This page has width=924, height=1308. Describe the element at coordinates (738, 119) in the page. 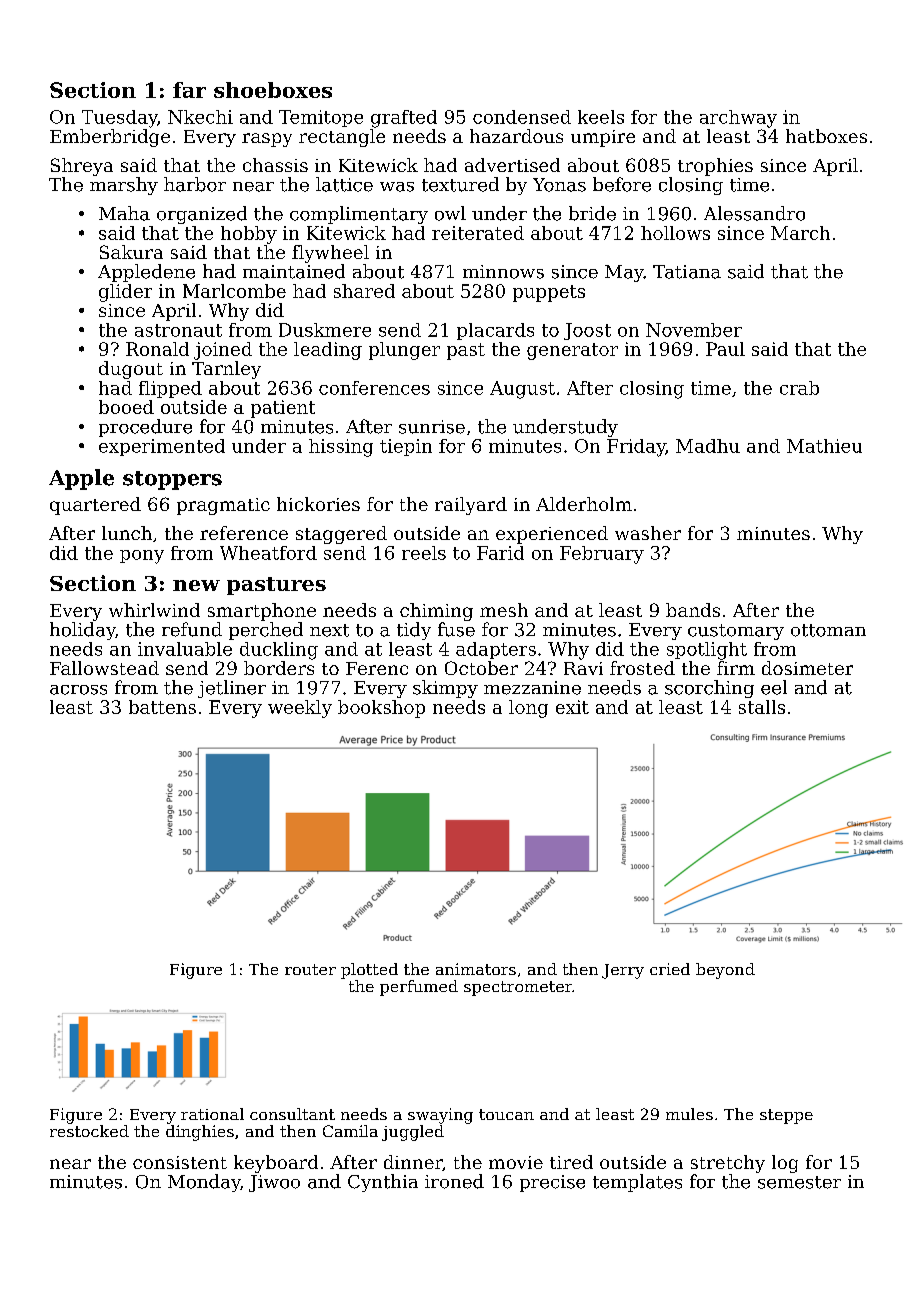

I see `archway` at that location.
